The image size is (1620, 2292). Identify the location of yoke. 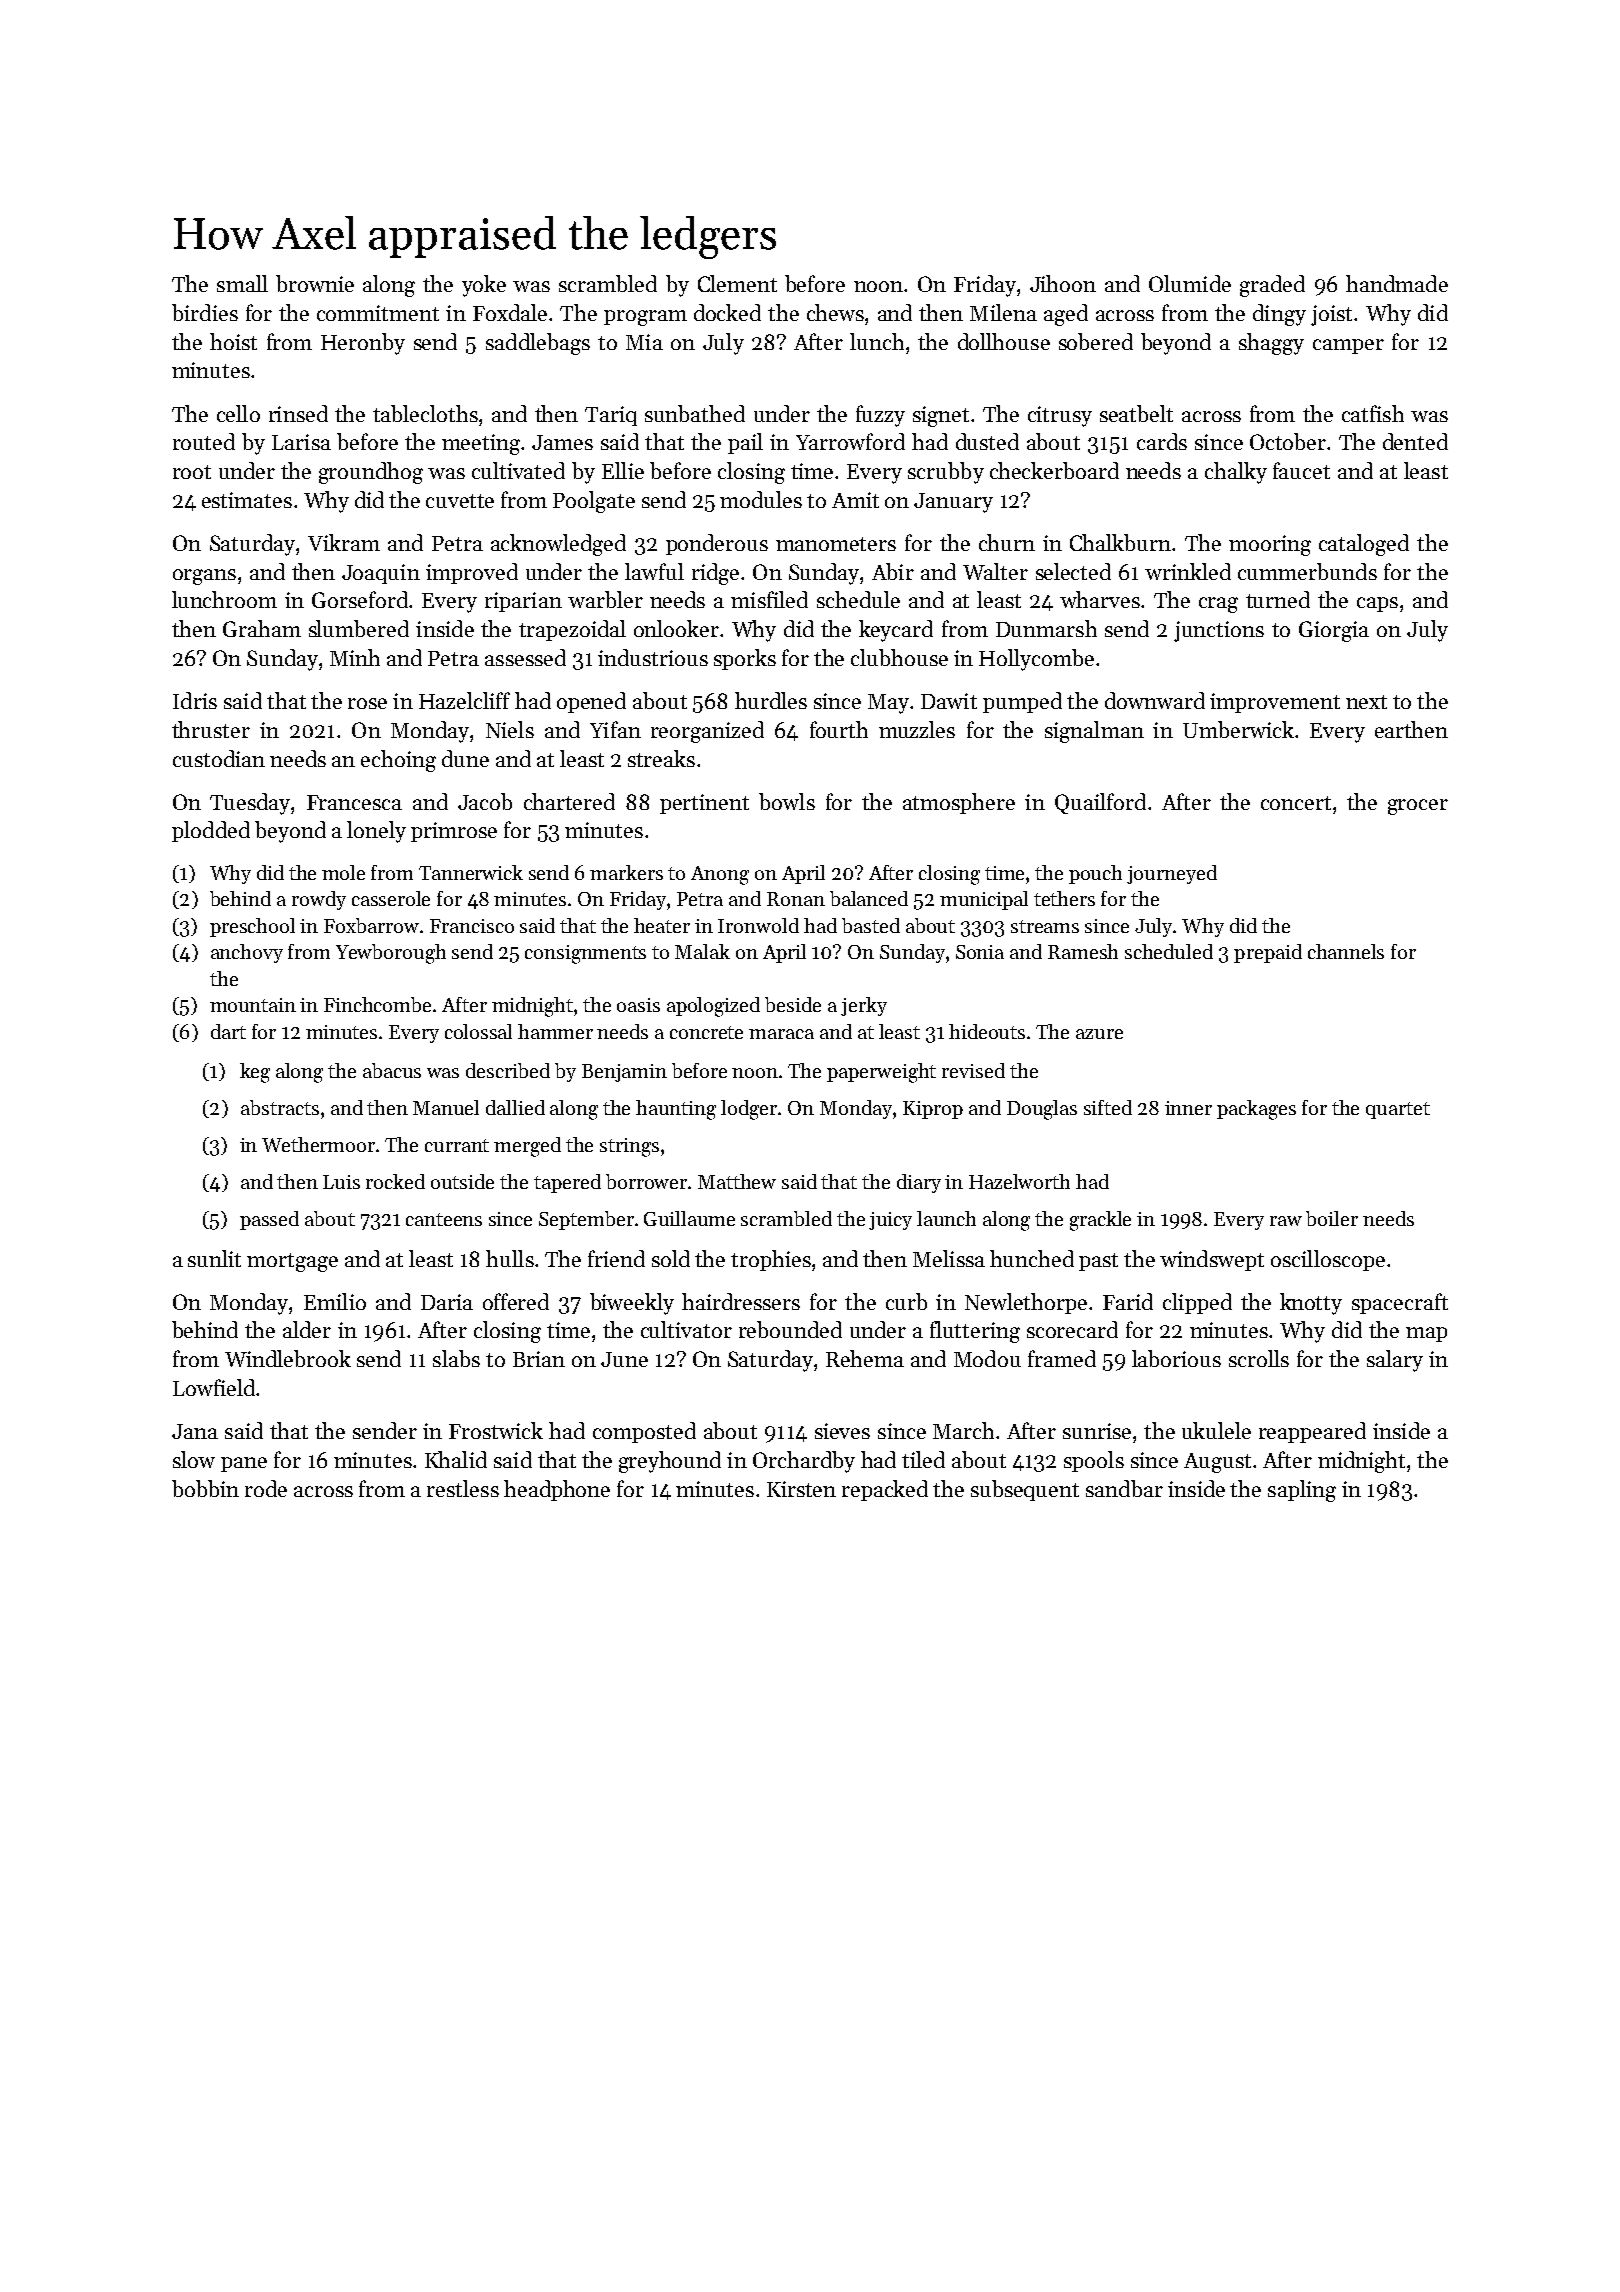
(484, 286).
